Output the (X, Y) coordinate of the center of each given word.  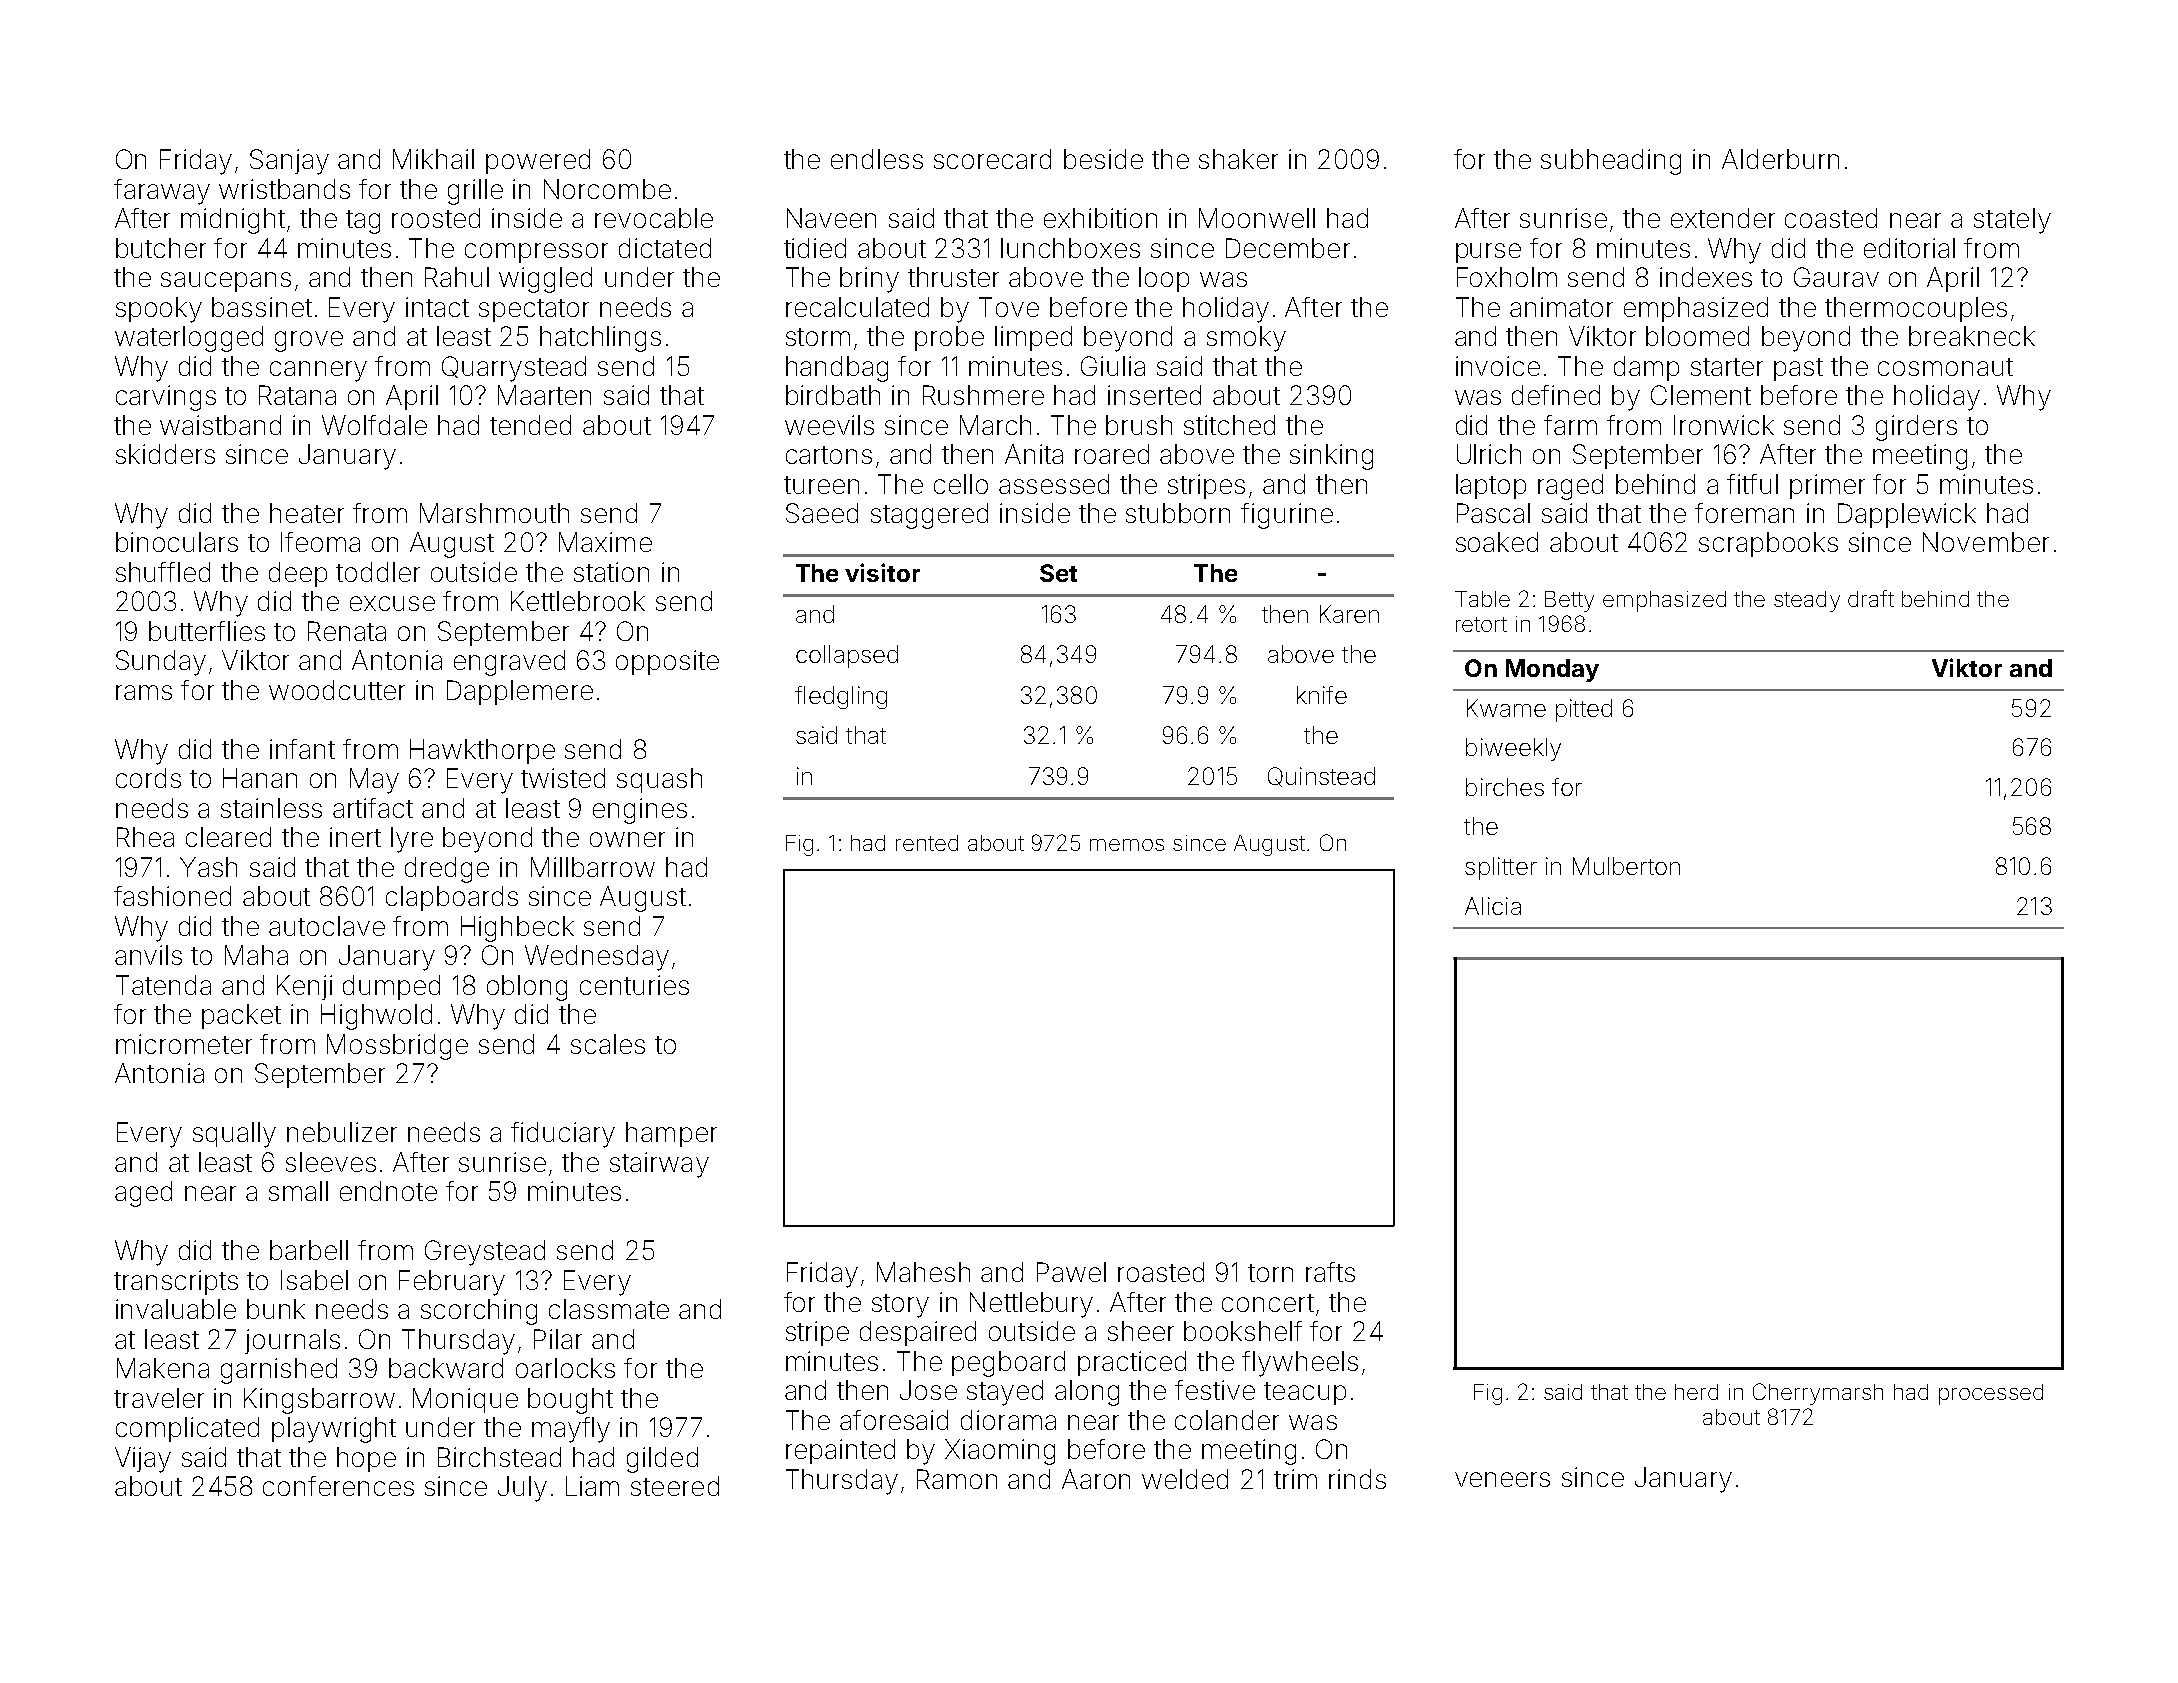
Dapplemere (520, 692)
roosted (436, 218)
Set (1058, 573)
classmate (609, 1309)
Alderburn (1780, 159)
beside (1103, 159)
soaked (1497, 542)
